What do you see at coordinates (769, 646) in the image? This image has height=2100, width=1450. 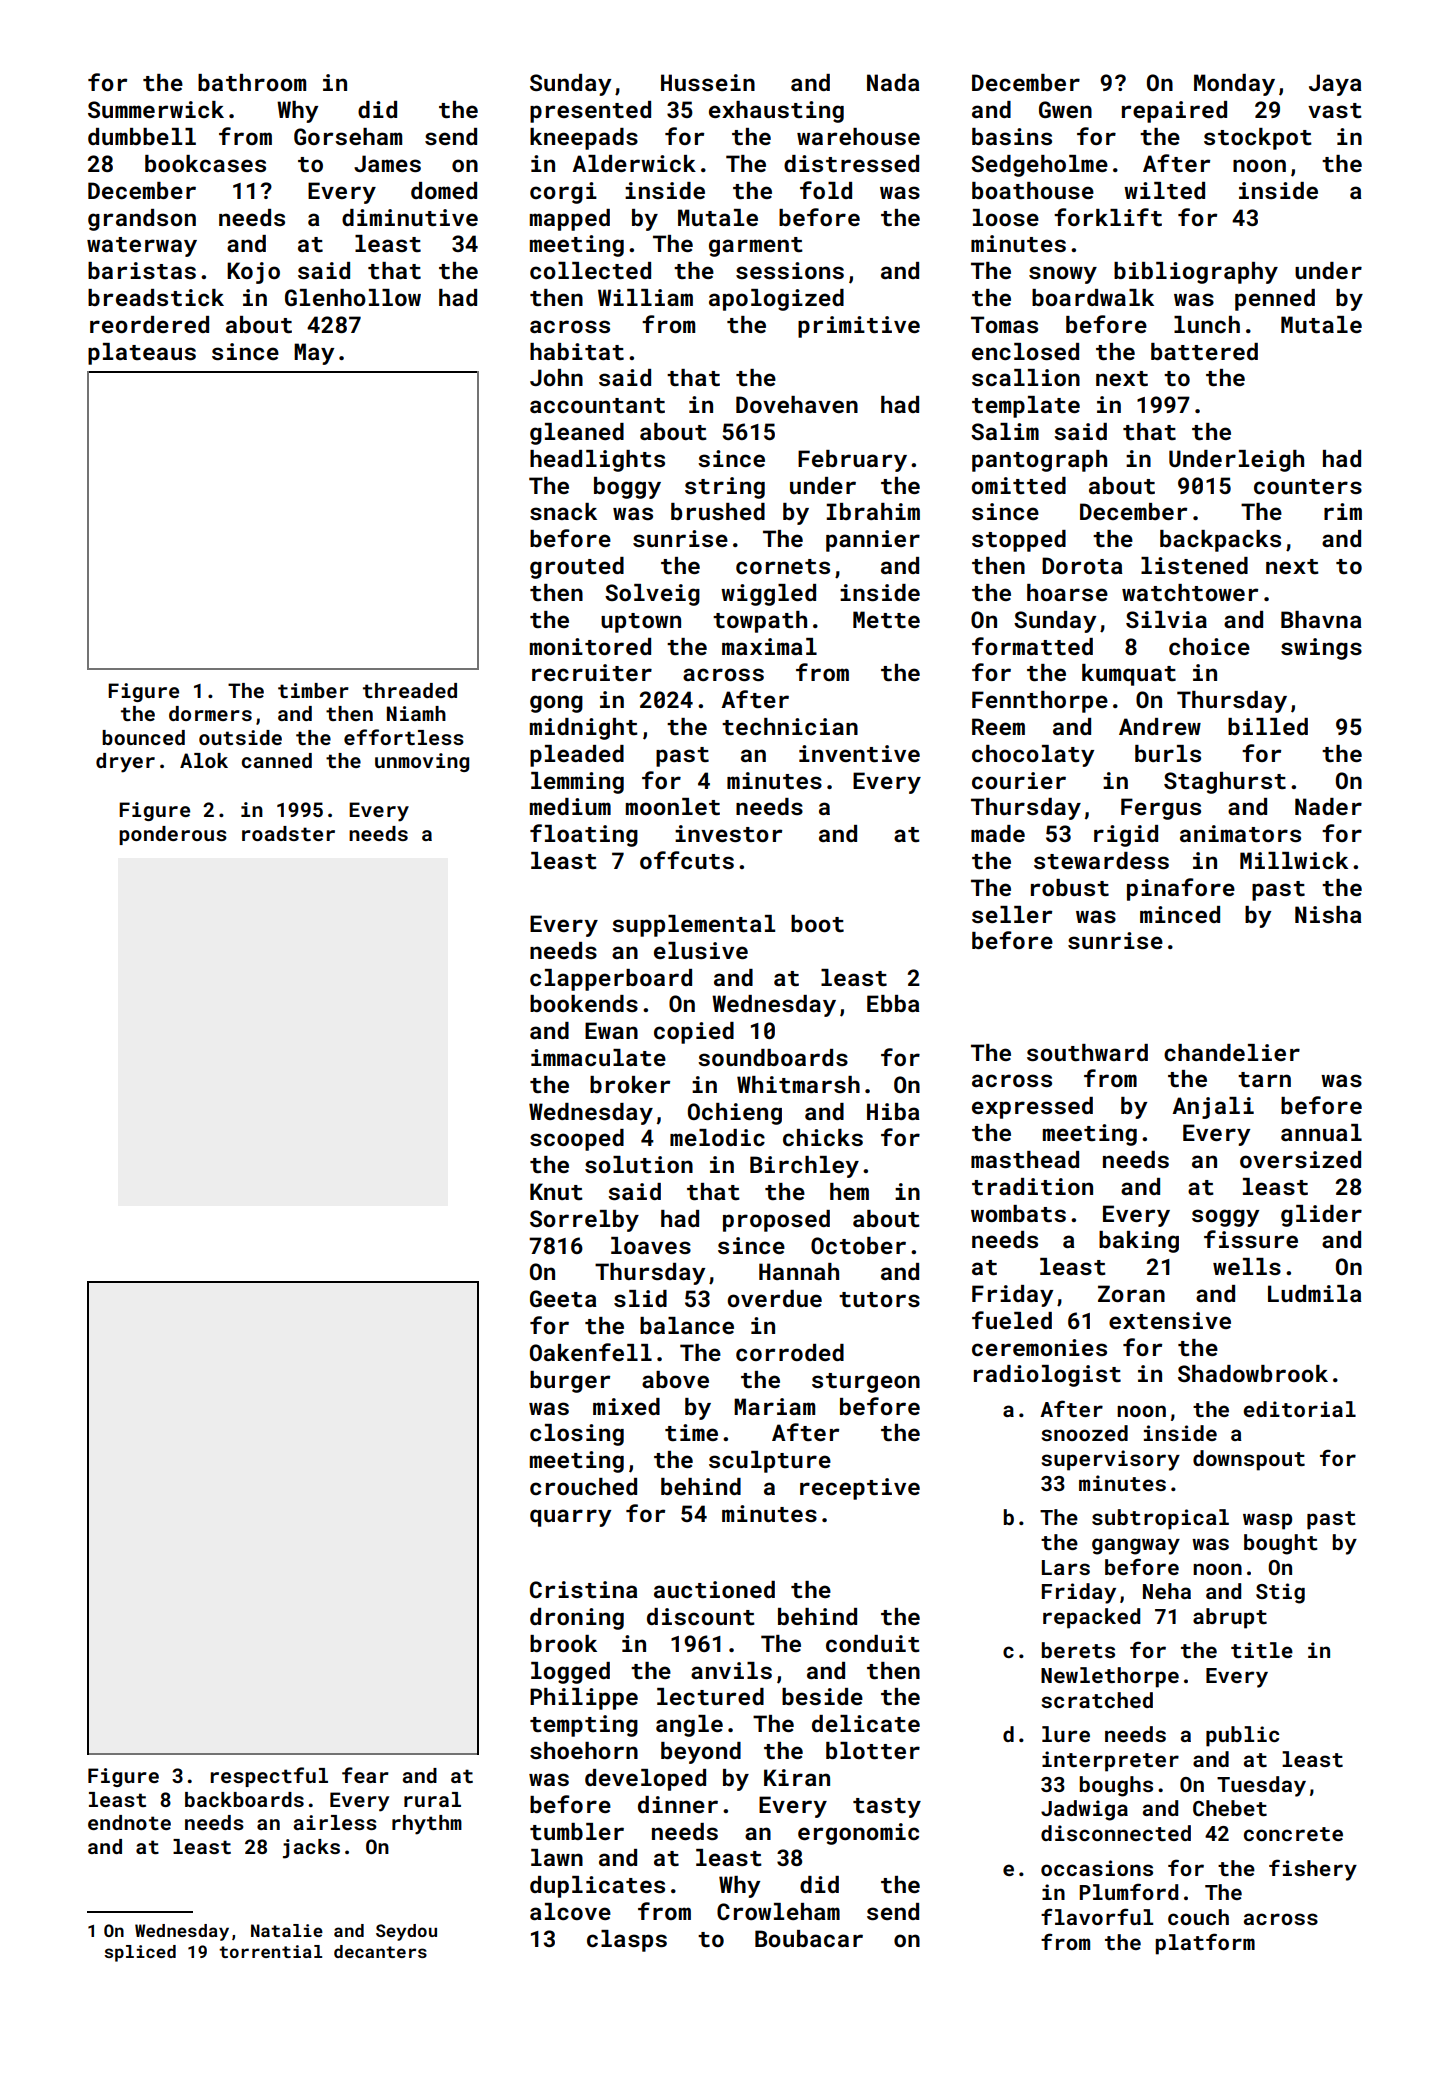 I see `maximal` at bounding box center [769, 646].
